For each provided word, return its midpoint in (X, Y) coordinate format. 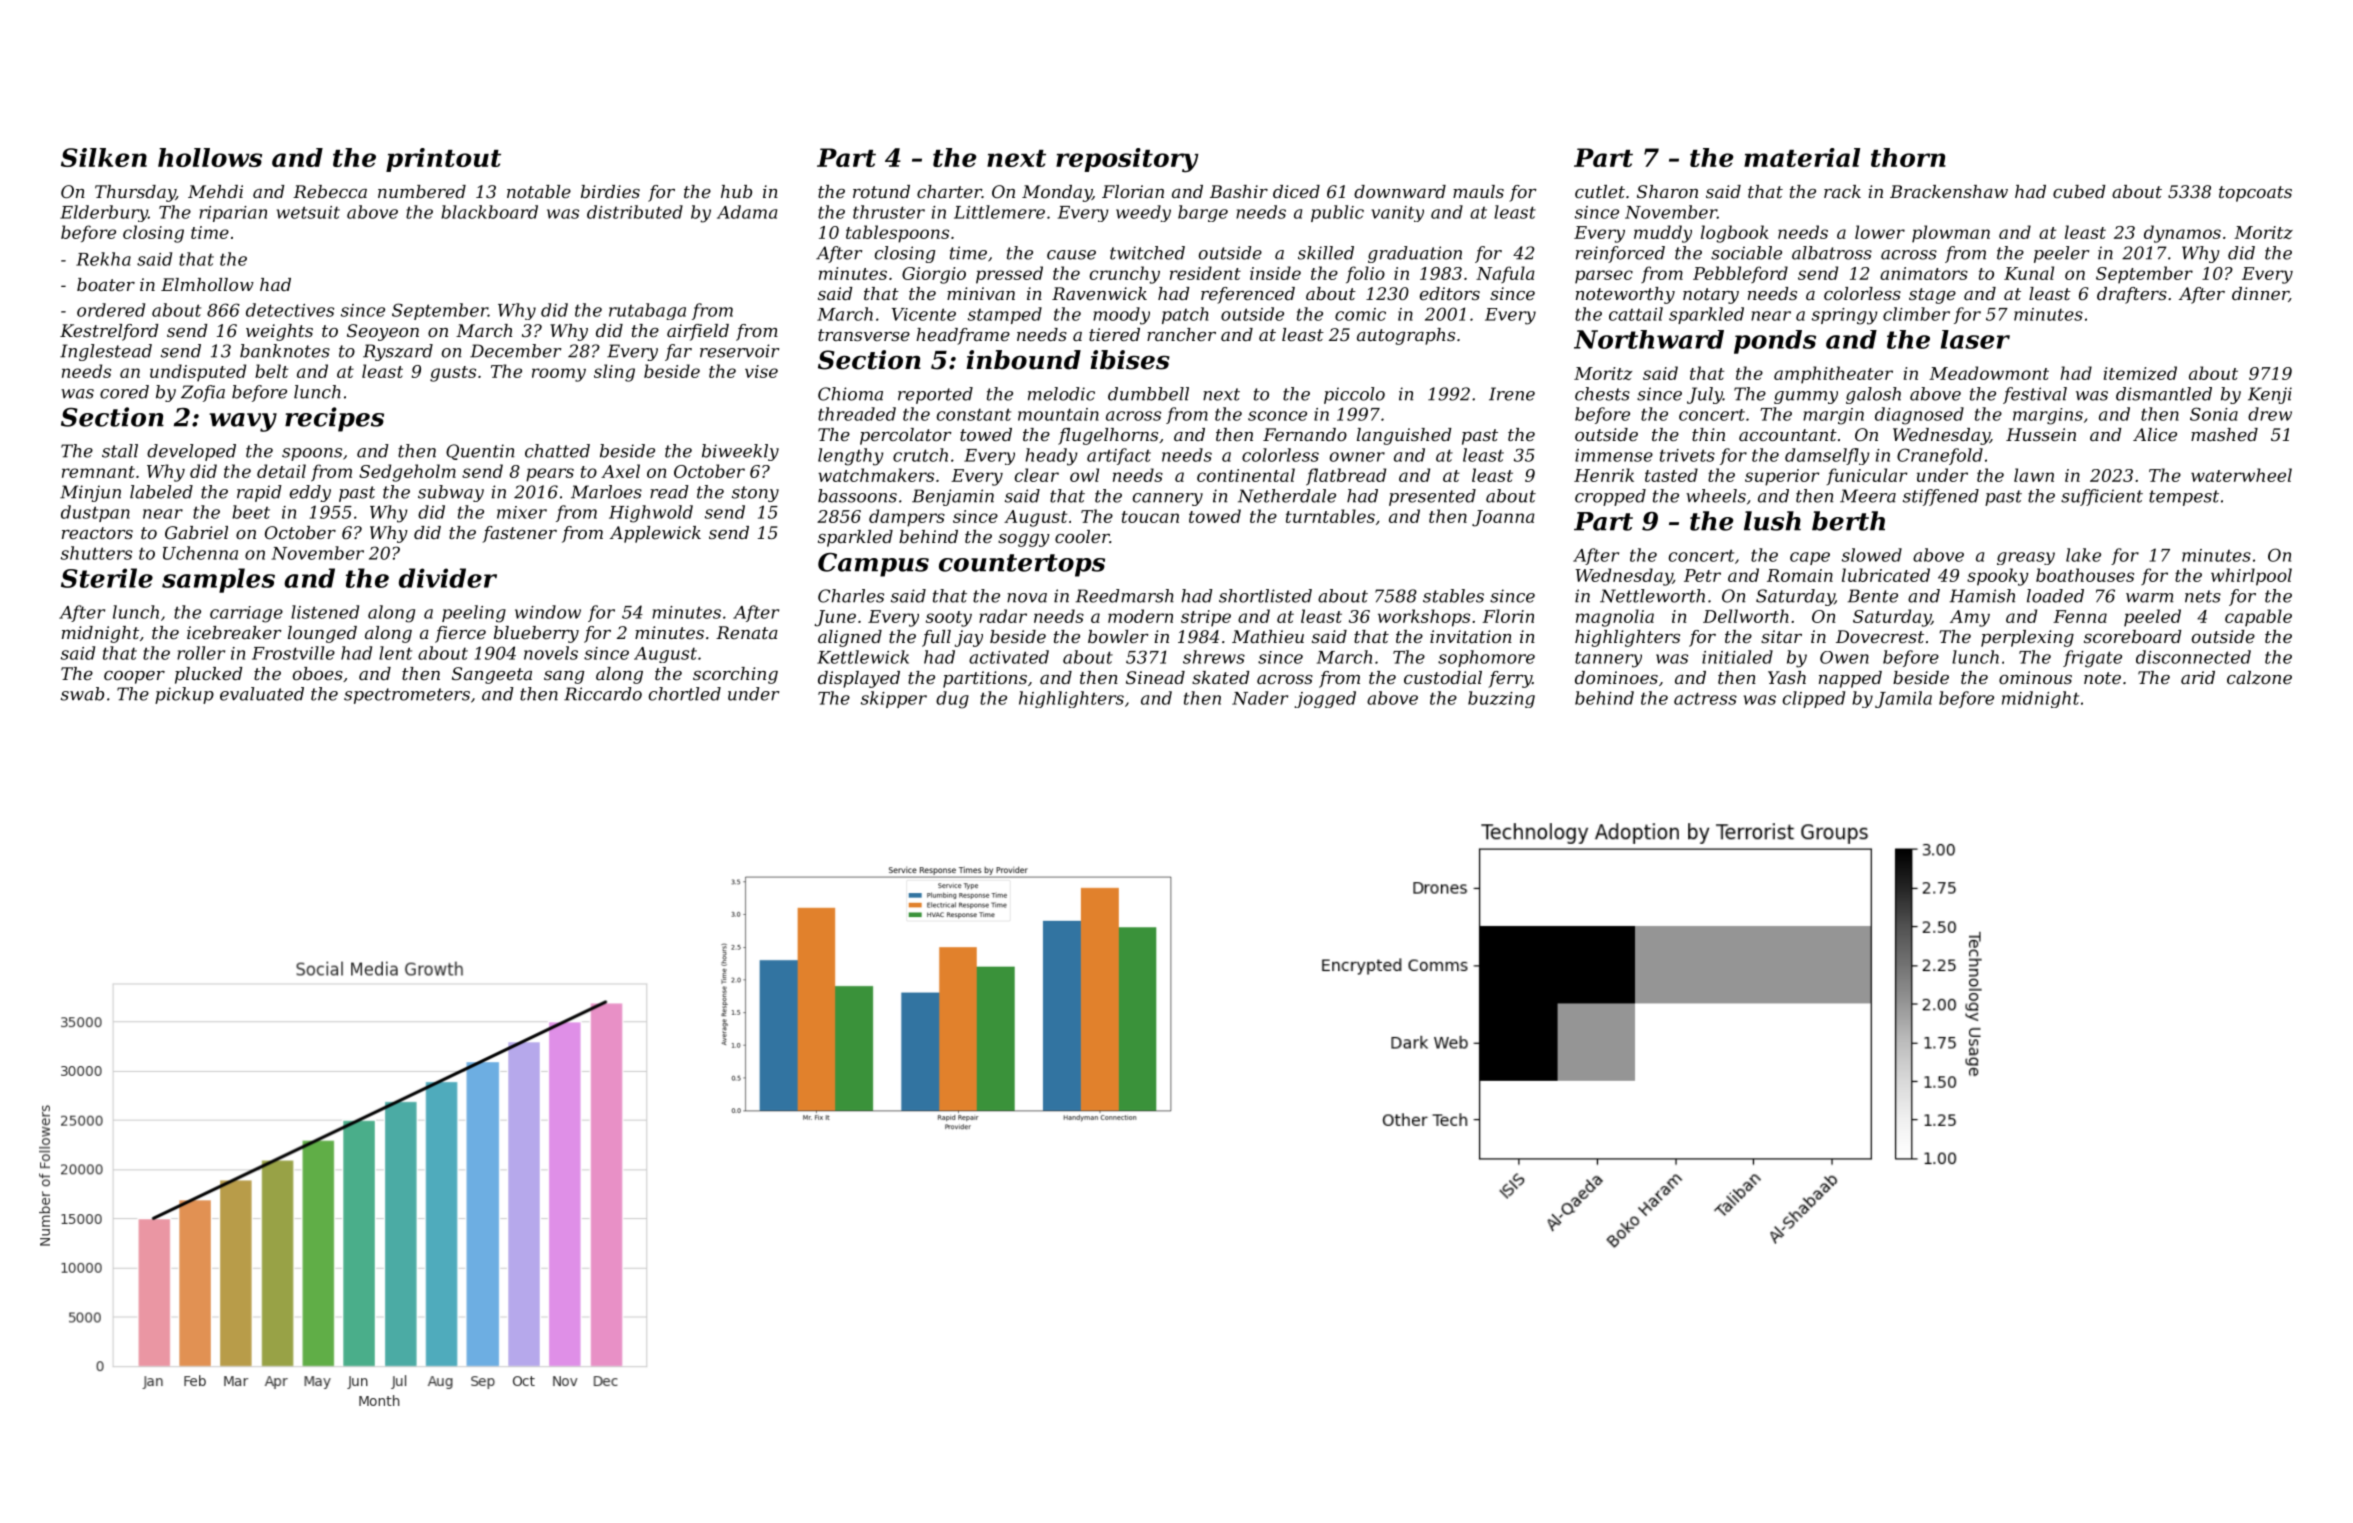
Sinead (1155, 677)
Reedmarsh (1124, 596)
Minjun (90, 493)
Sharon (1667, 191)
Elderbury (104, 213)
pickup (184, 695)
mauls (1478, 191)
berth (1848, 521)
